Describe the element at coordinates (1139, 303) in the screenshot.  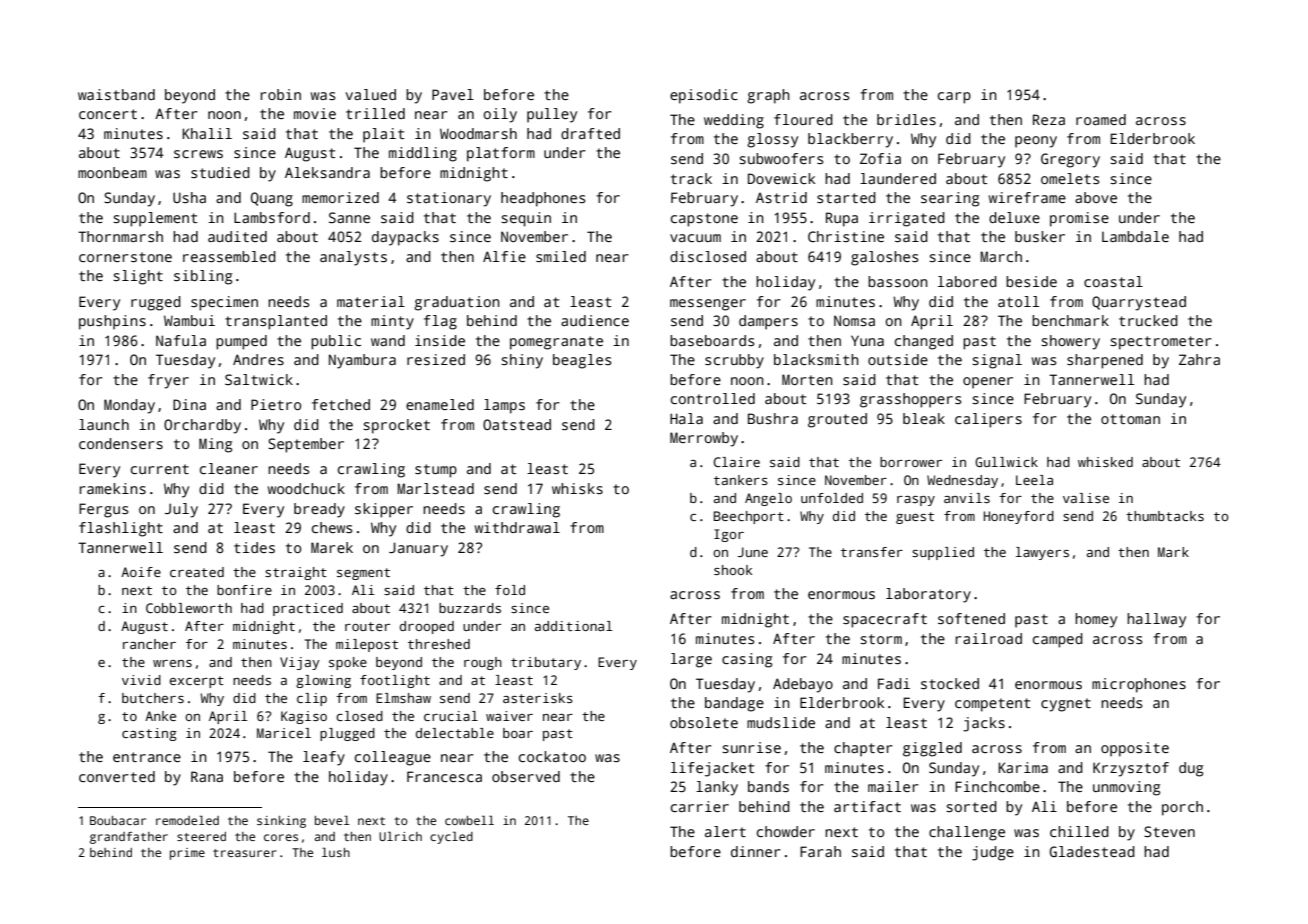
I see `Quarrystead` at that location.
